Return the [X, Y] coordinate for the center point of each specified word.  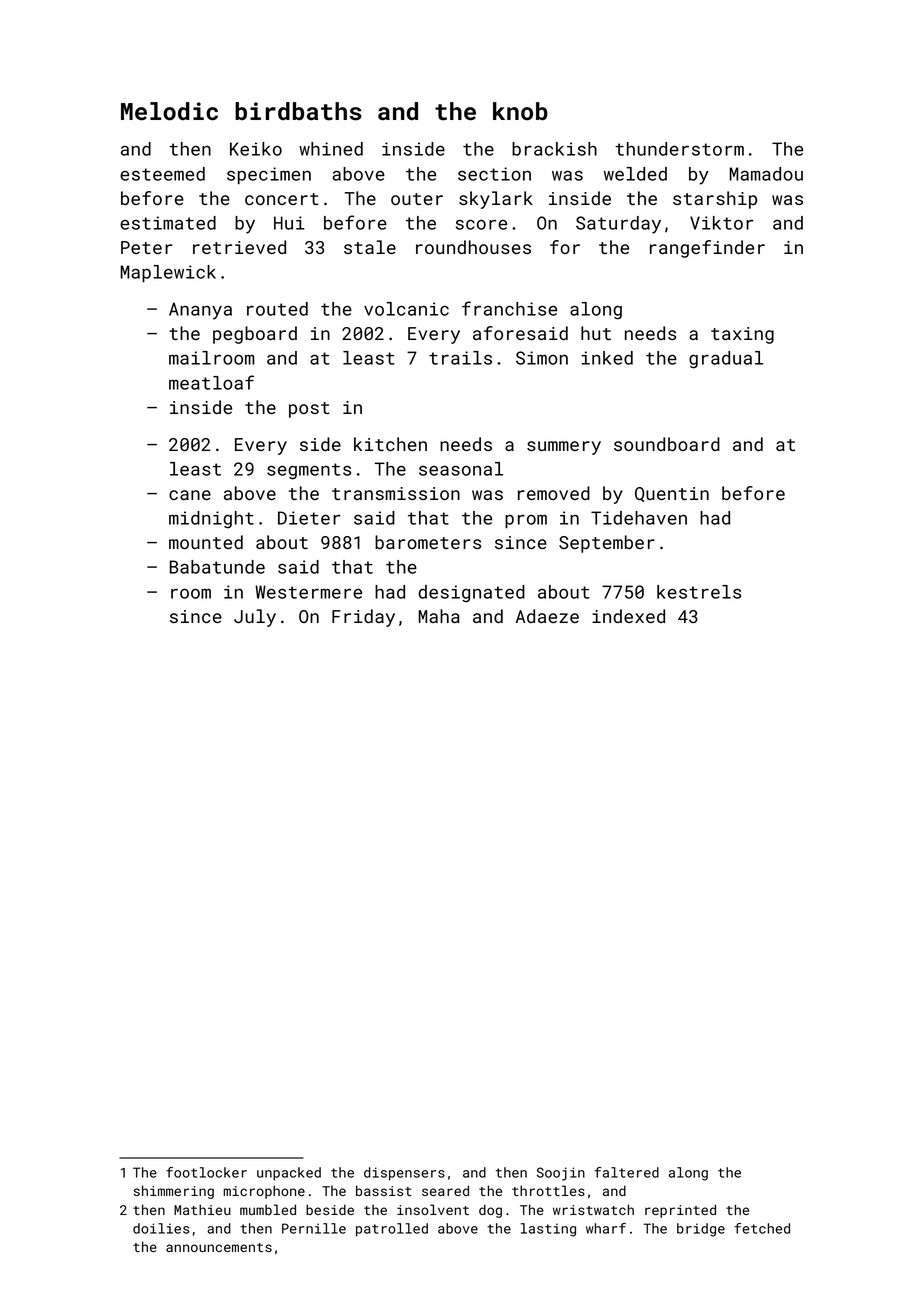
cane [190, 495]
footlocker [206, 1172]
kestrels [699, 592]
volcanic [406, 309]
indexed [628, 616]
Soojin [561, 1174]
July [255, 618]
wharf [606, 1228]
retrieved [239, 247]
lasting [548, 1230]
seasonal [461, 469]
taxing [742, 335]
